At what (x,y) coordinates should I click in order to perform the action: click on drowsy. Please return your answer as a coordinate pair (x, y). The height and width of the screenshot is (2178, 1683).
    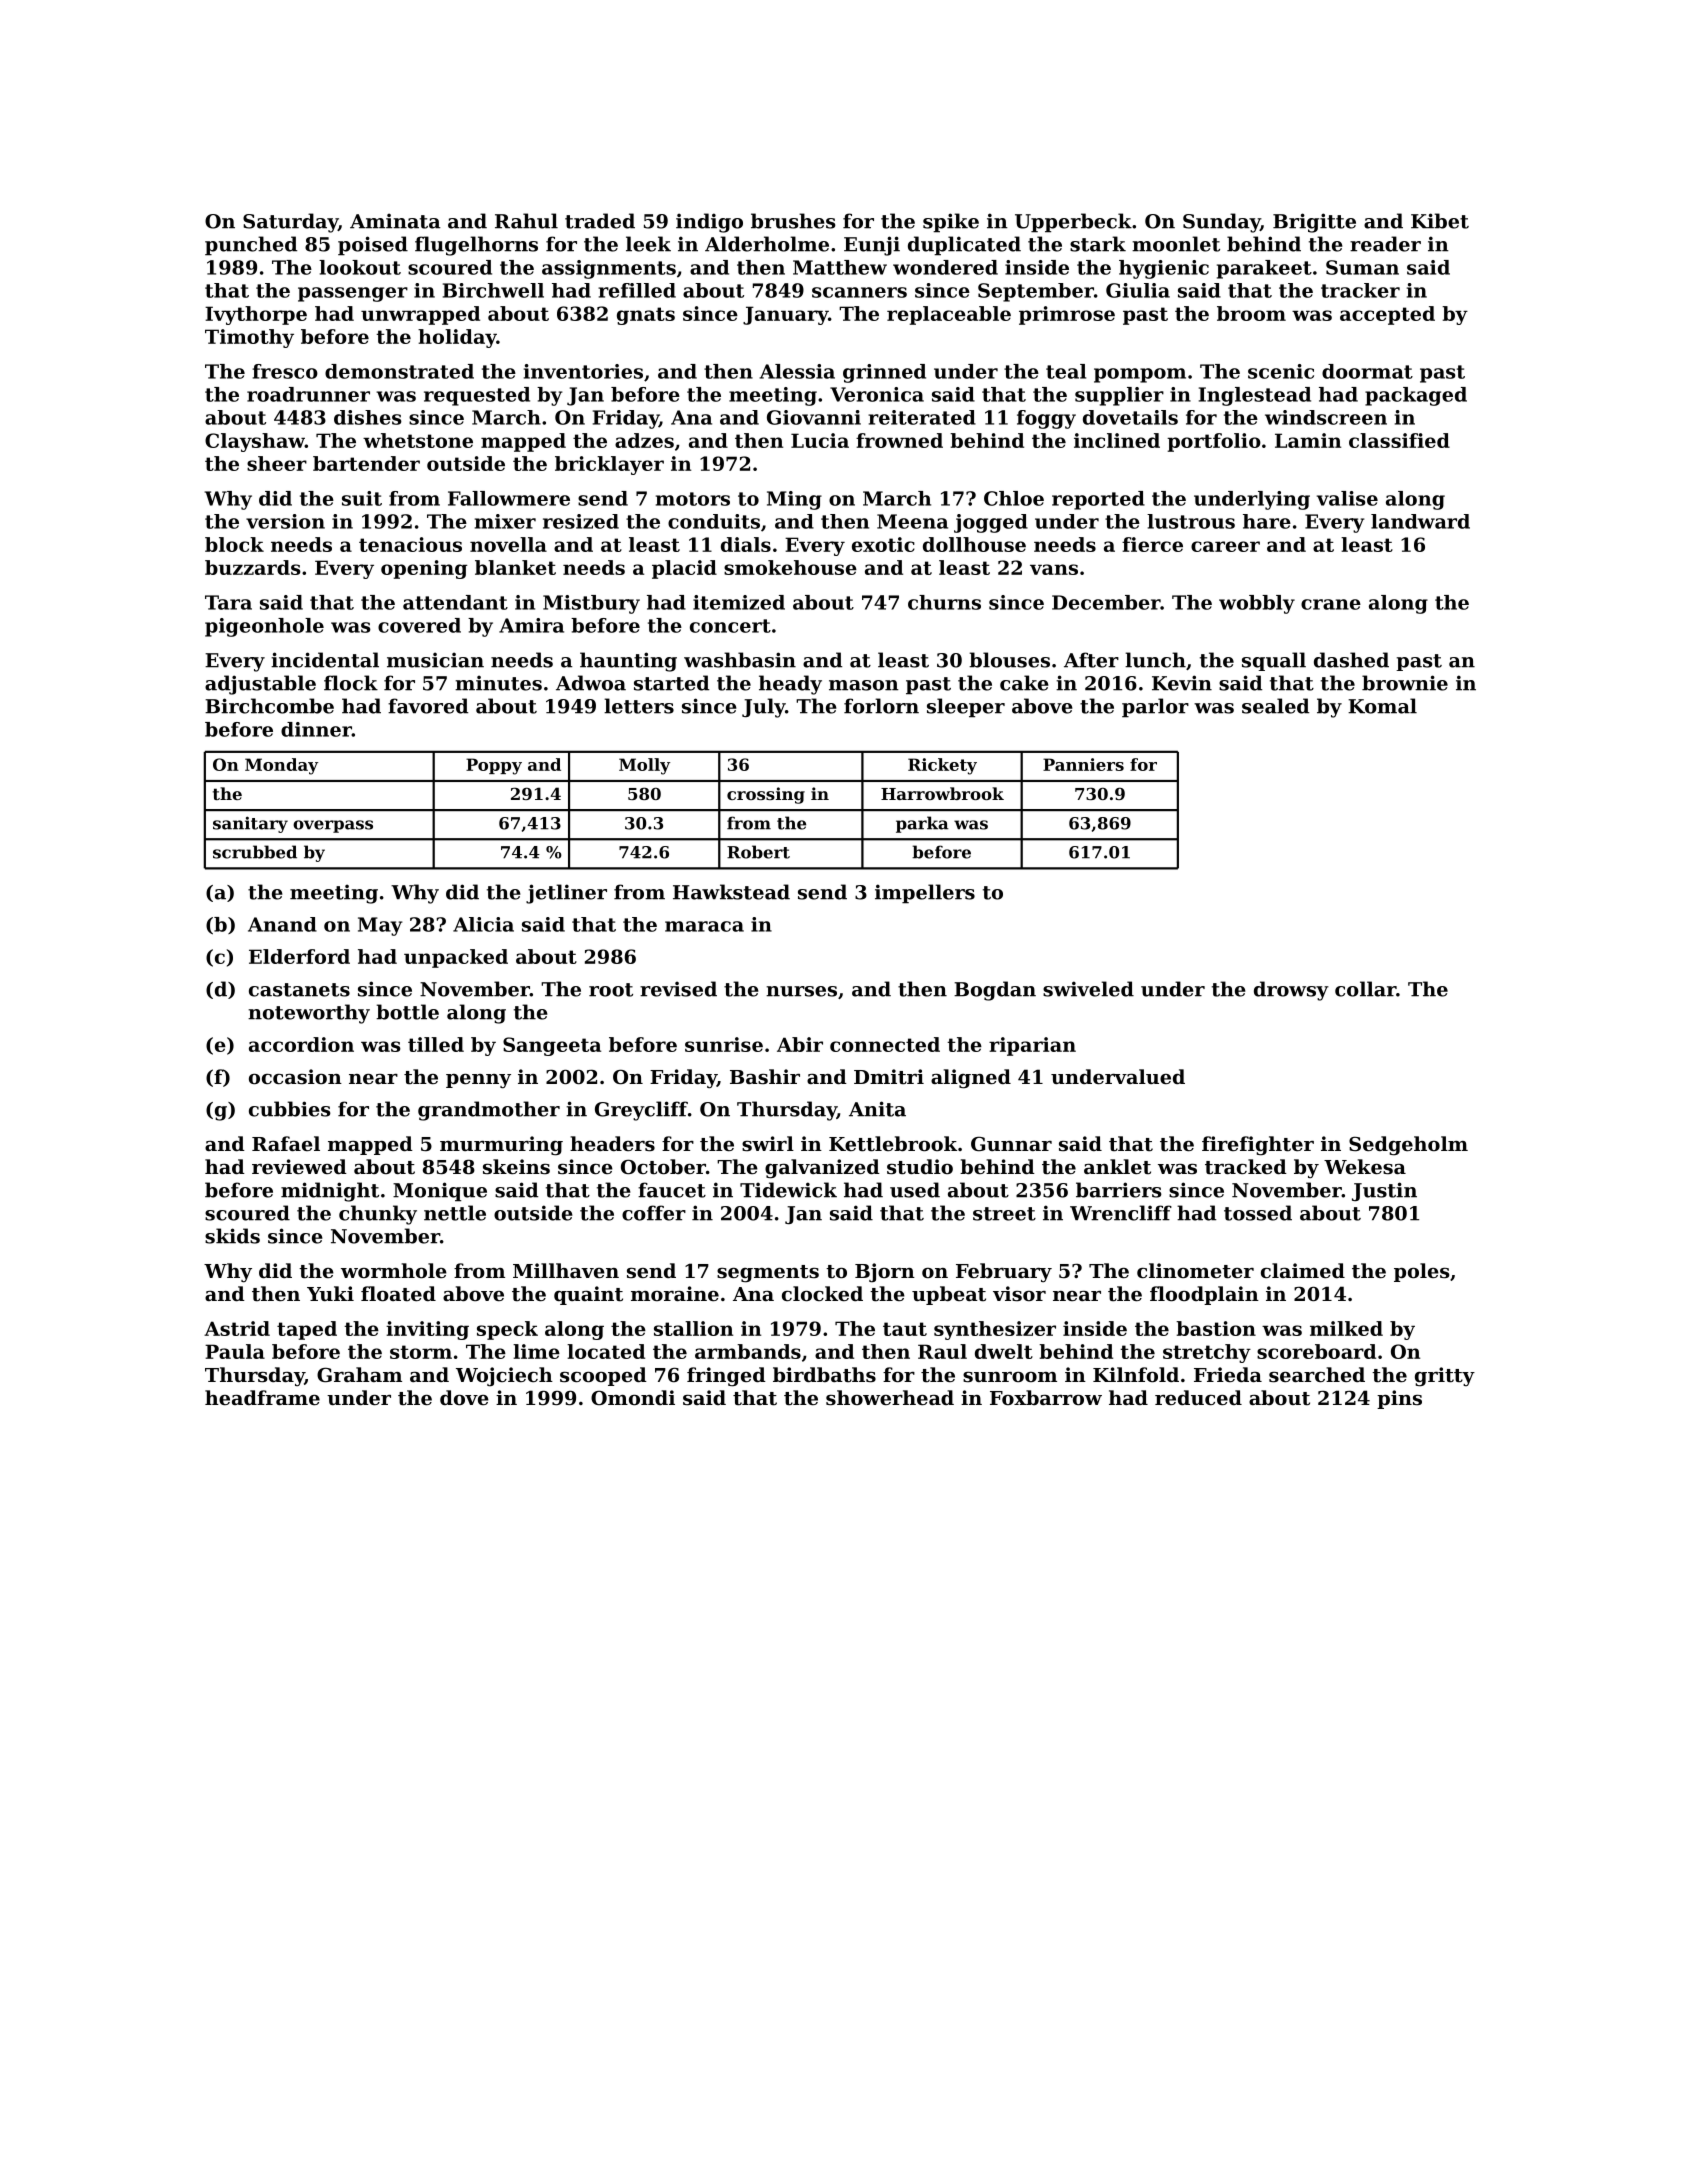
    Looking at the image, I should click on (1291, 991).
